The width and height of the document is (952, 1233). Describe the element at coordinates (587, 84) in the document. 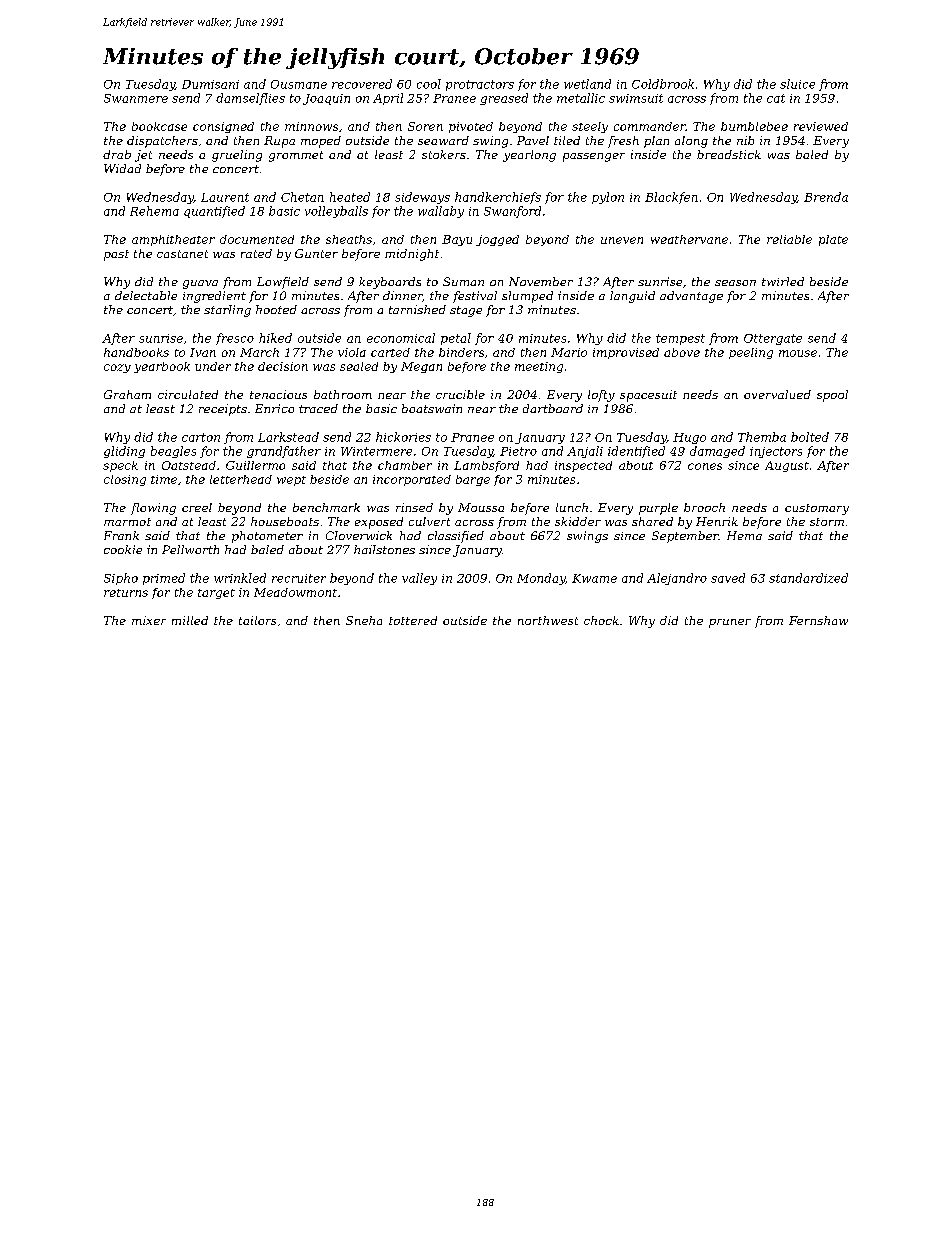

I see `wetland` at that location.
